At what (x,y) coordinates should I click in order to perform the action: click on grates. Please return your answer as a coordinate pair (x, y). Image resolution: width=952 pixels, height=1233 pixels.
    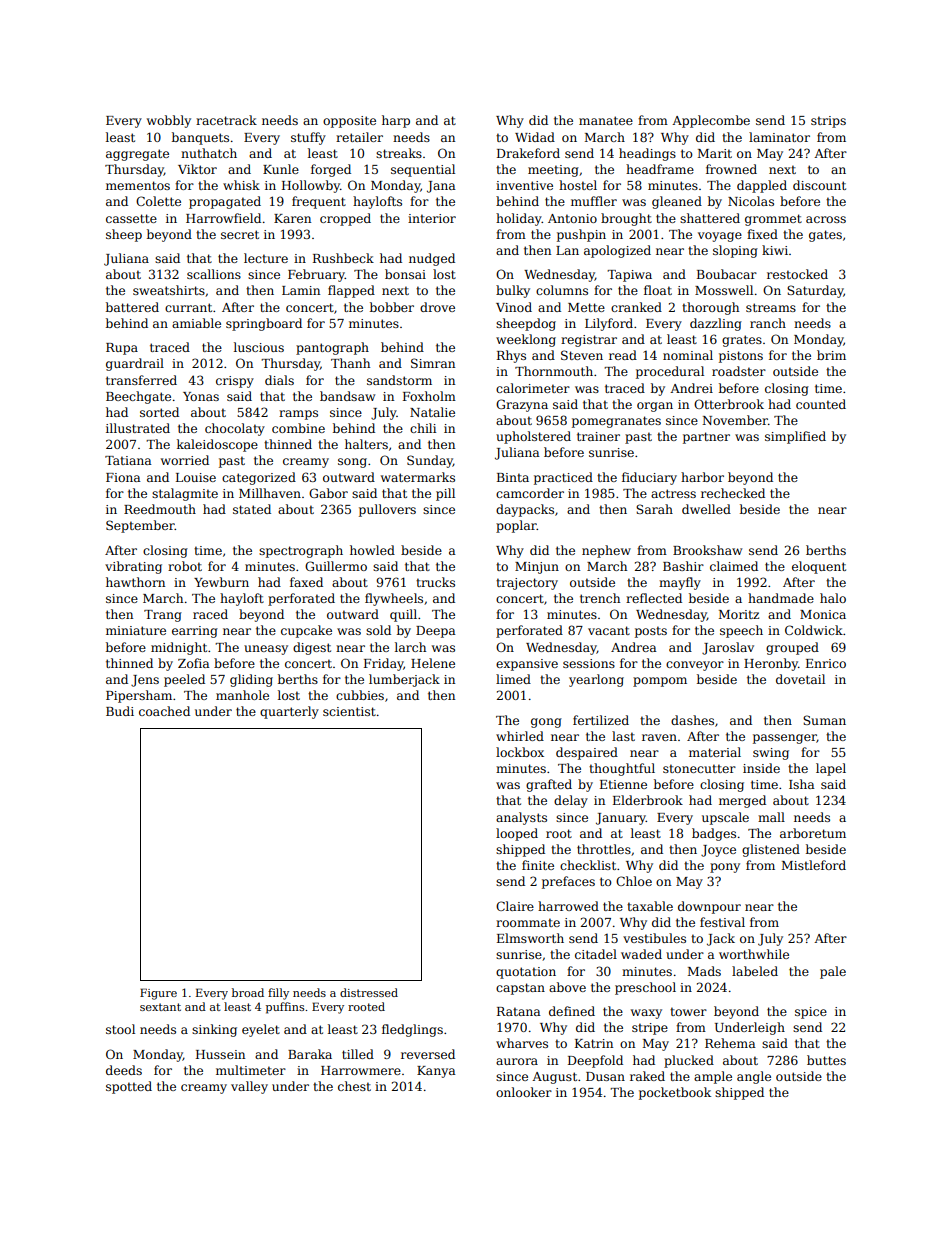
    Looking at the image, I should click on (742, 341).
